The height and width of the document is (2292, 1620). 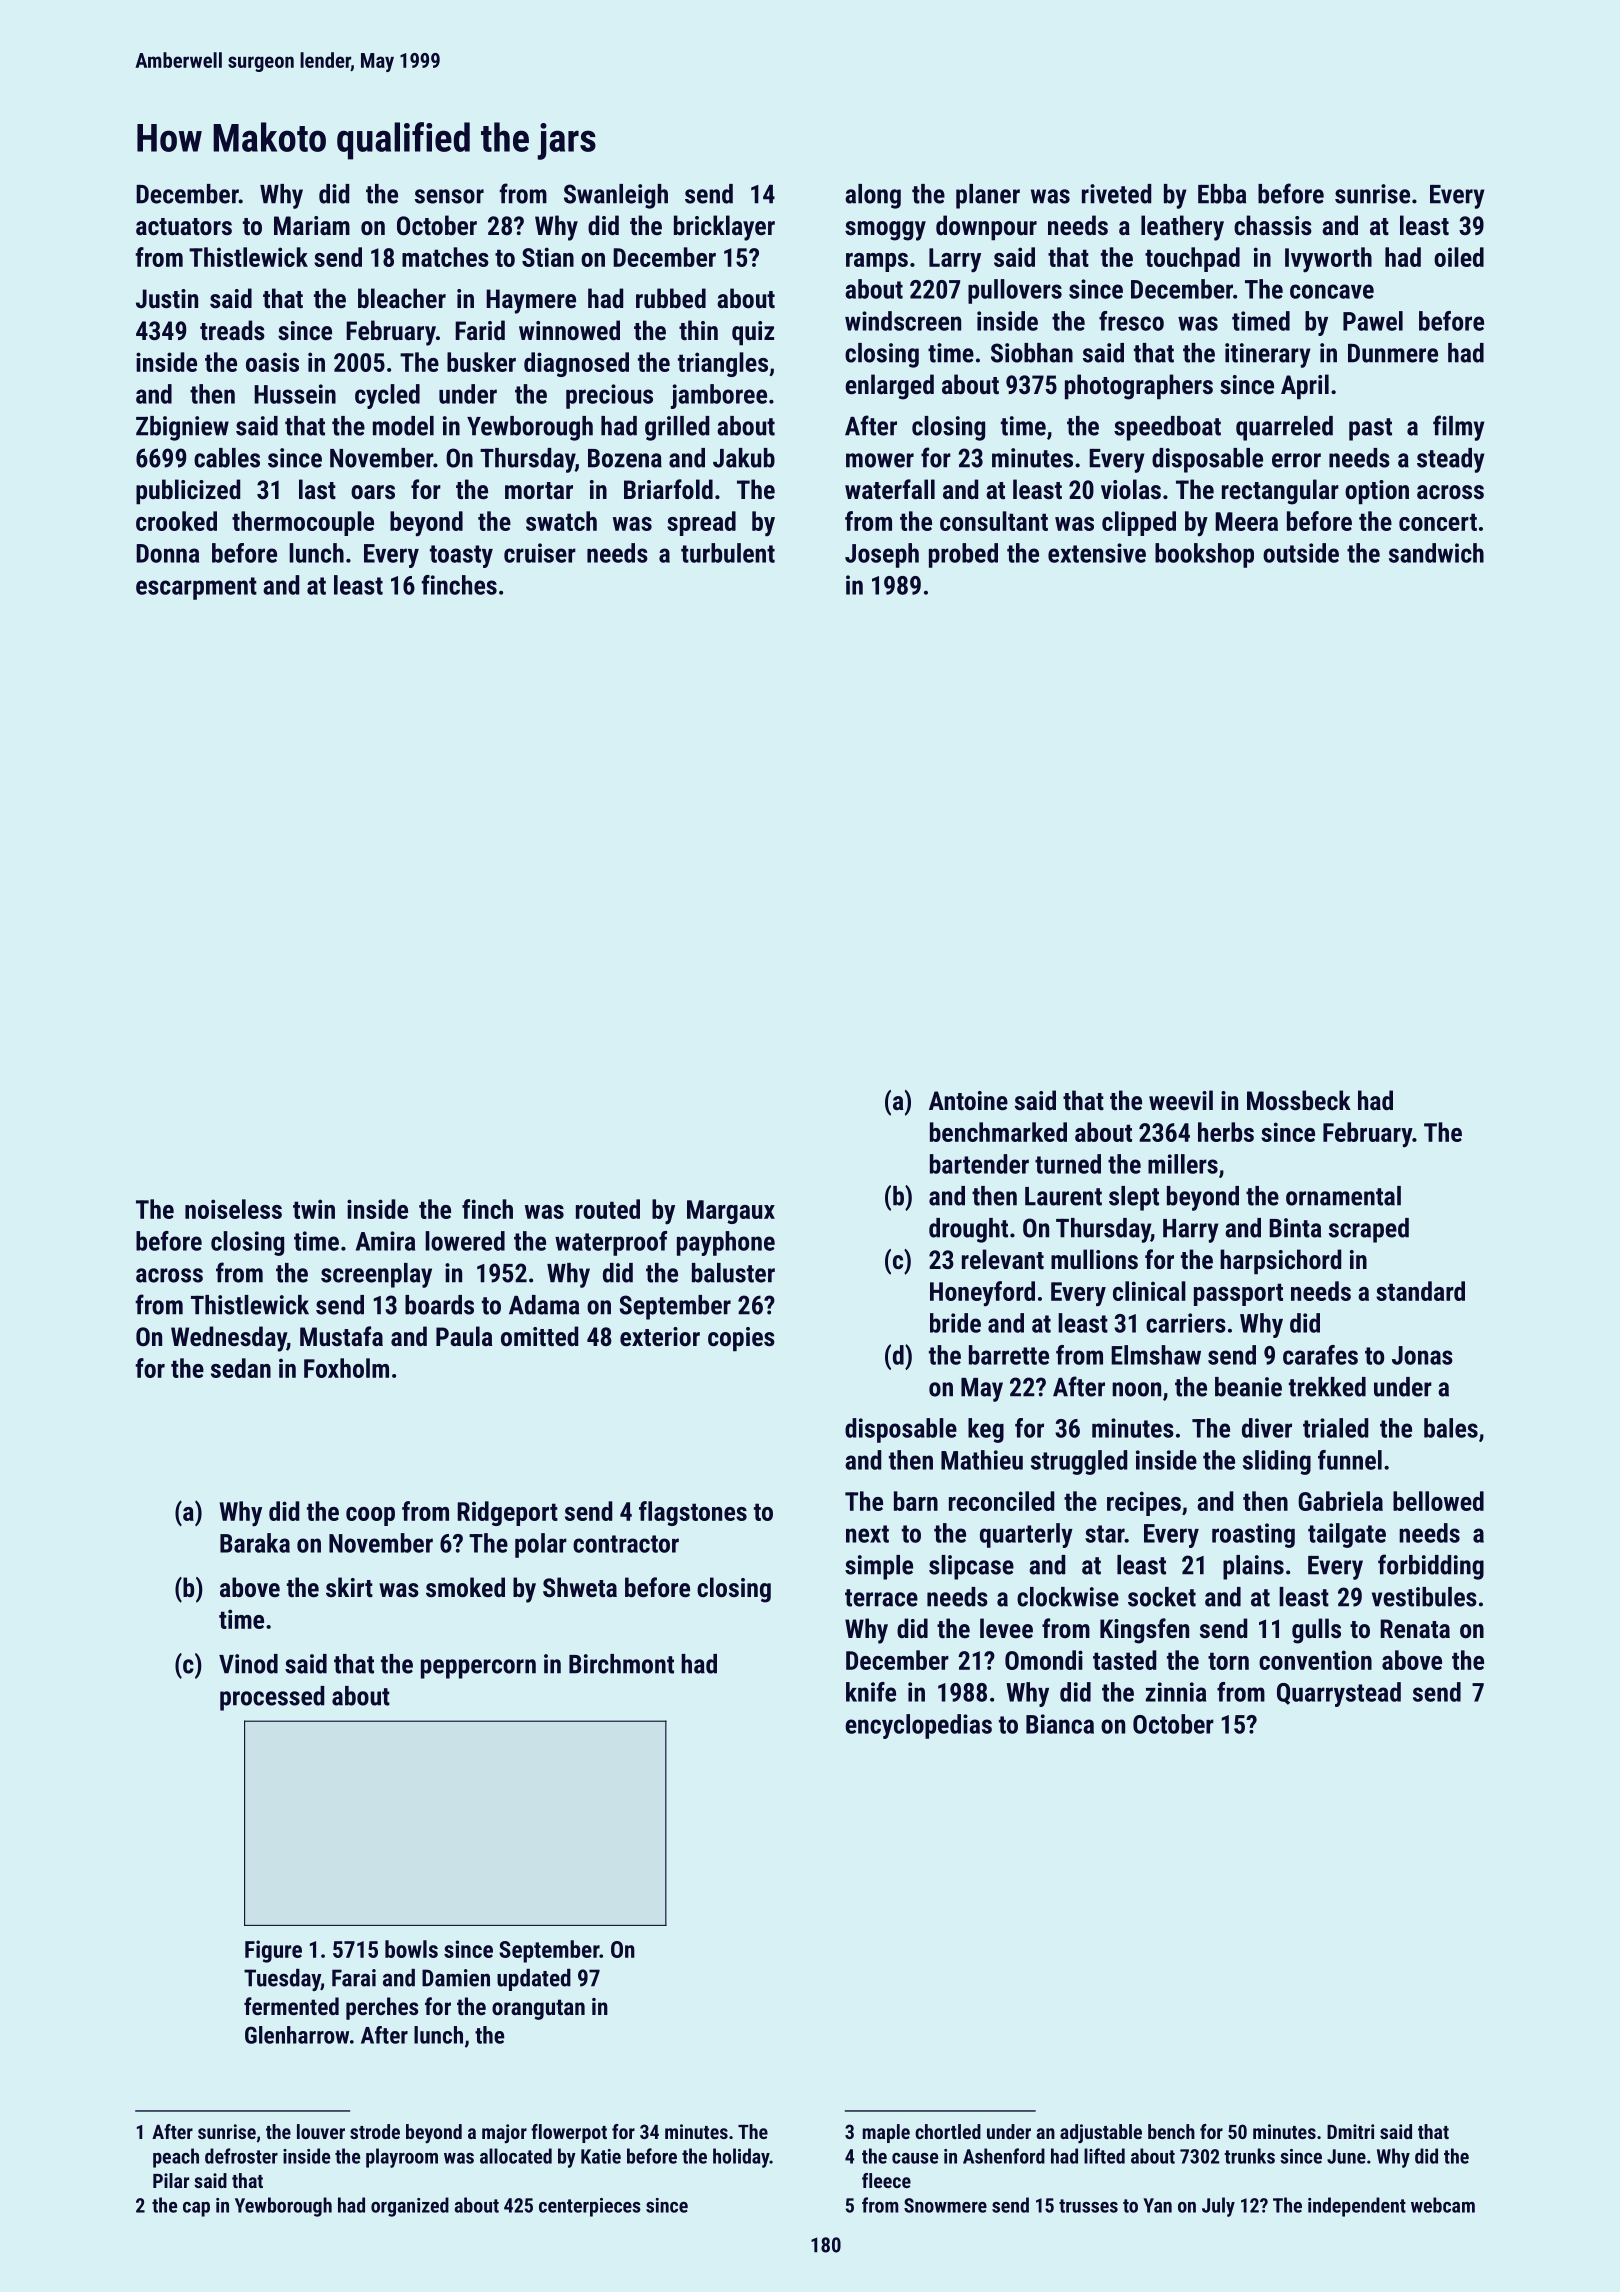 What do you see at coordinates (1339, 1694) in the document?
I see `Quarrystead` at bounding box center [1339, 1694].
